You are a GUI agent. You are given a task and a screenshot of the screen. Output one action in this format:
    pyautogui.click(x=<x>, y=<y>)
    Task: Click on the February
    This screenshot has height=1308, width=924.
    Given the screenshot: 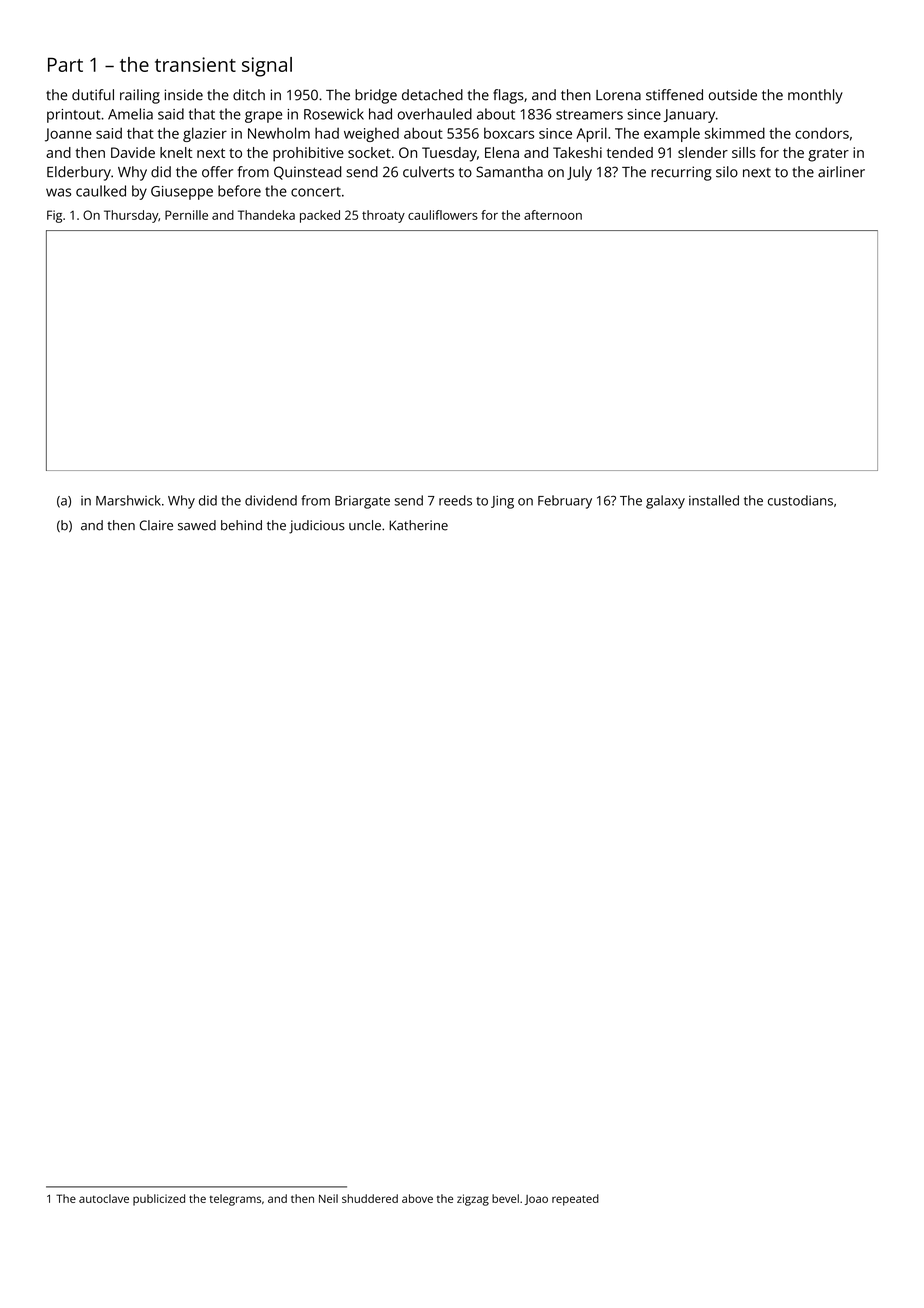 What is the action you would take?
    pyautogui.click(x=565, y=502)
